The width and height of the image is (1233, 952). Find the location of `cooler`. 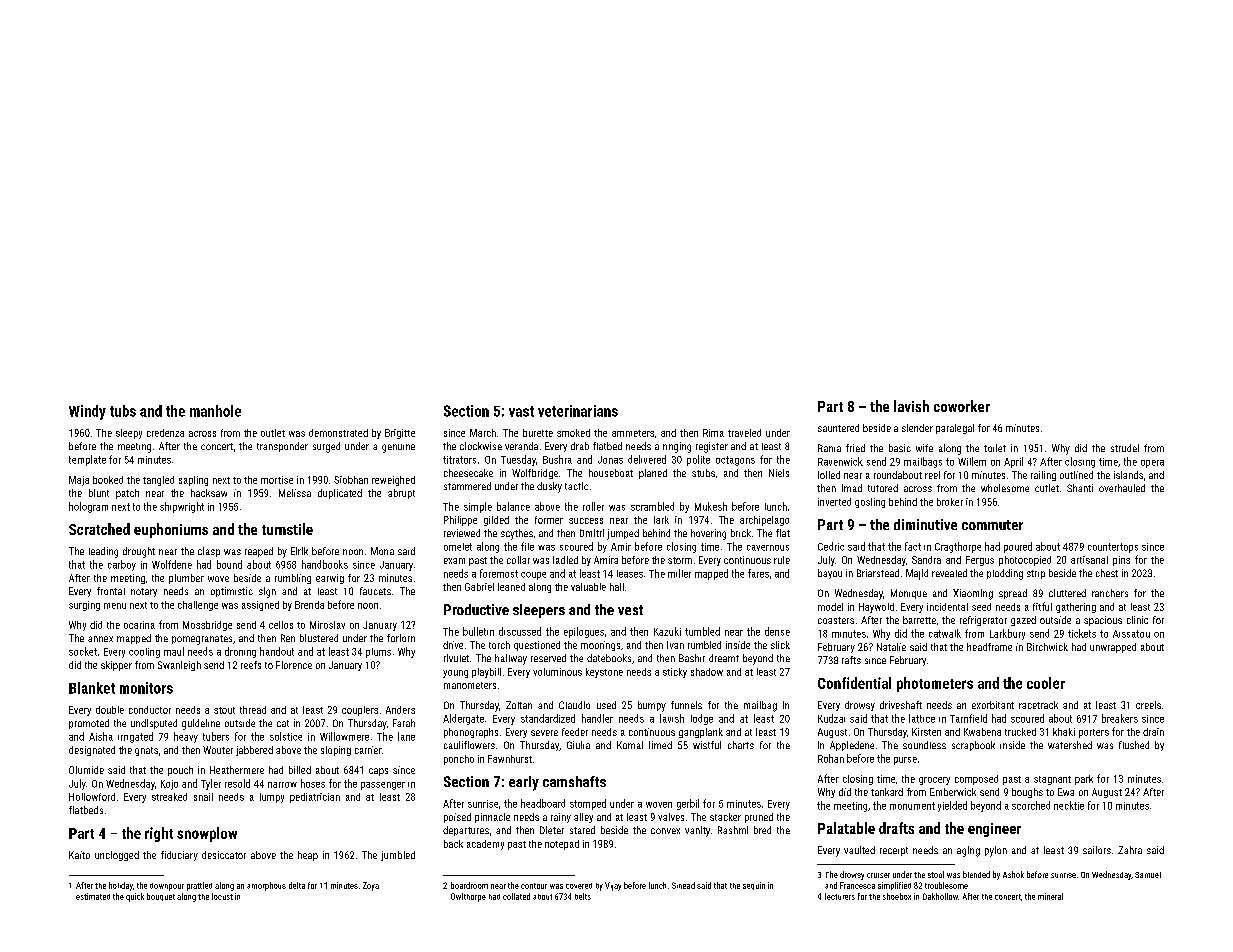

cooler is located at coordinates (1046, 683).
